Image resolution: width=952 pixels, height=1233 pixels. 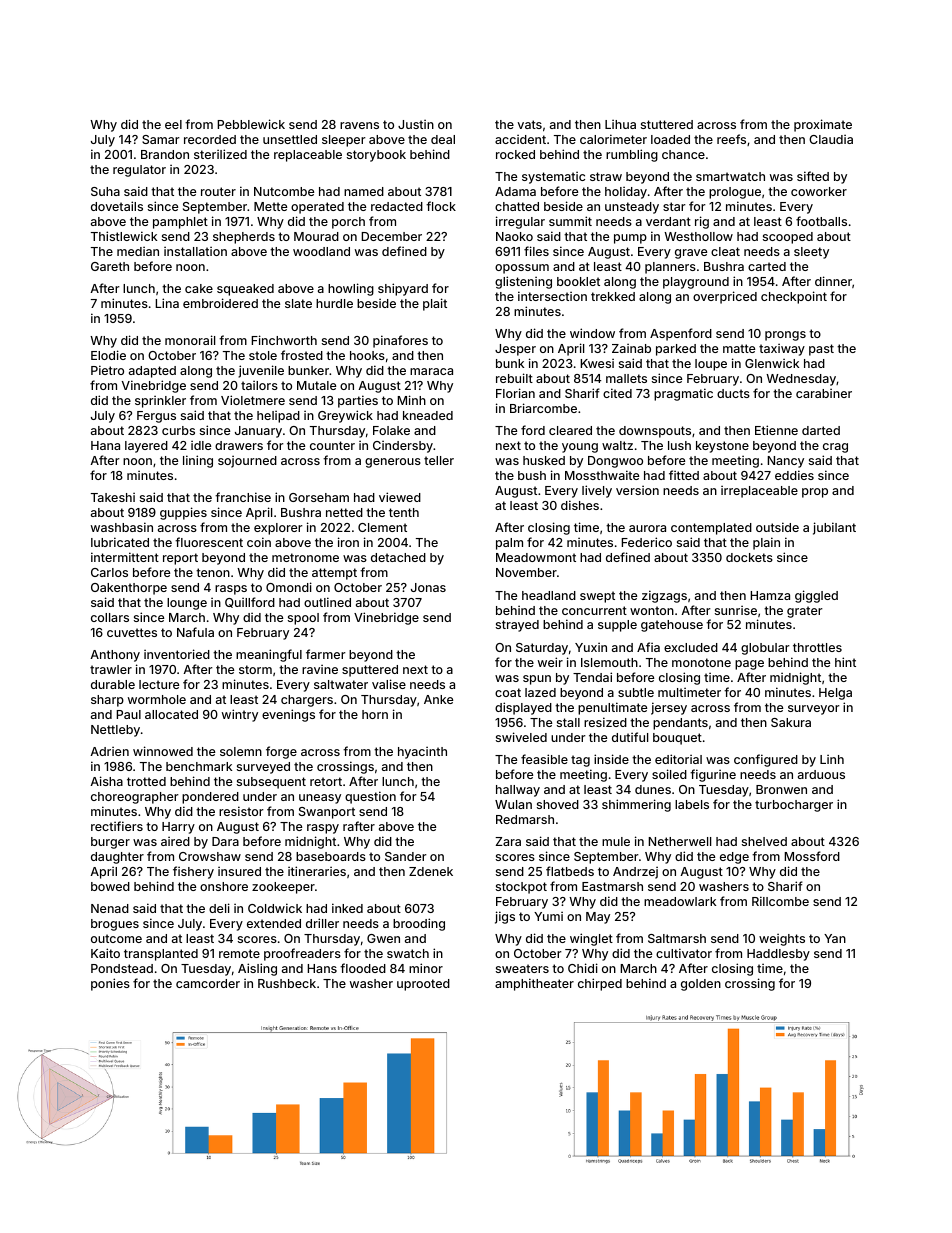 What do you see at coordinates (321, 251) in the image?
I see `woodland` at bounding box center [321, 251].
